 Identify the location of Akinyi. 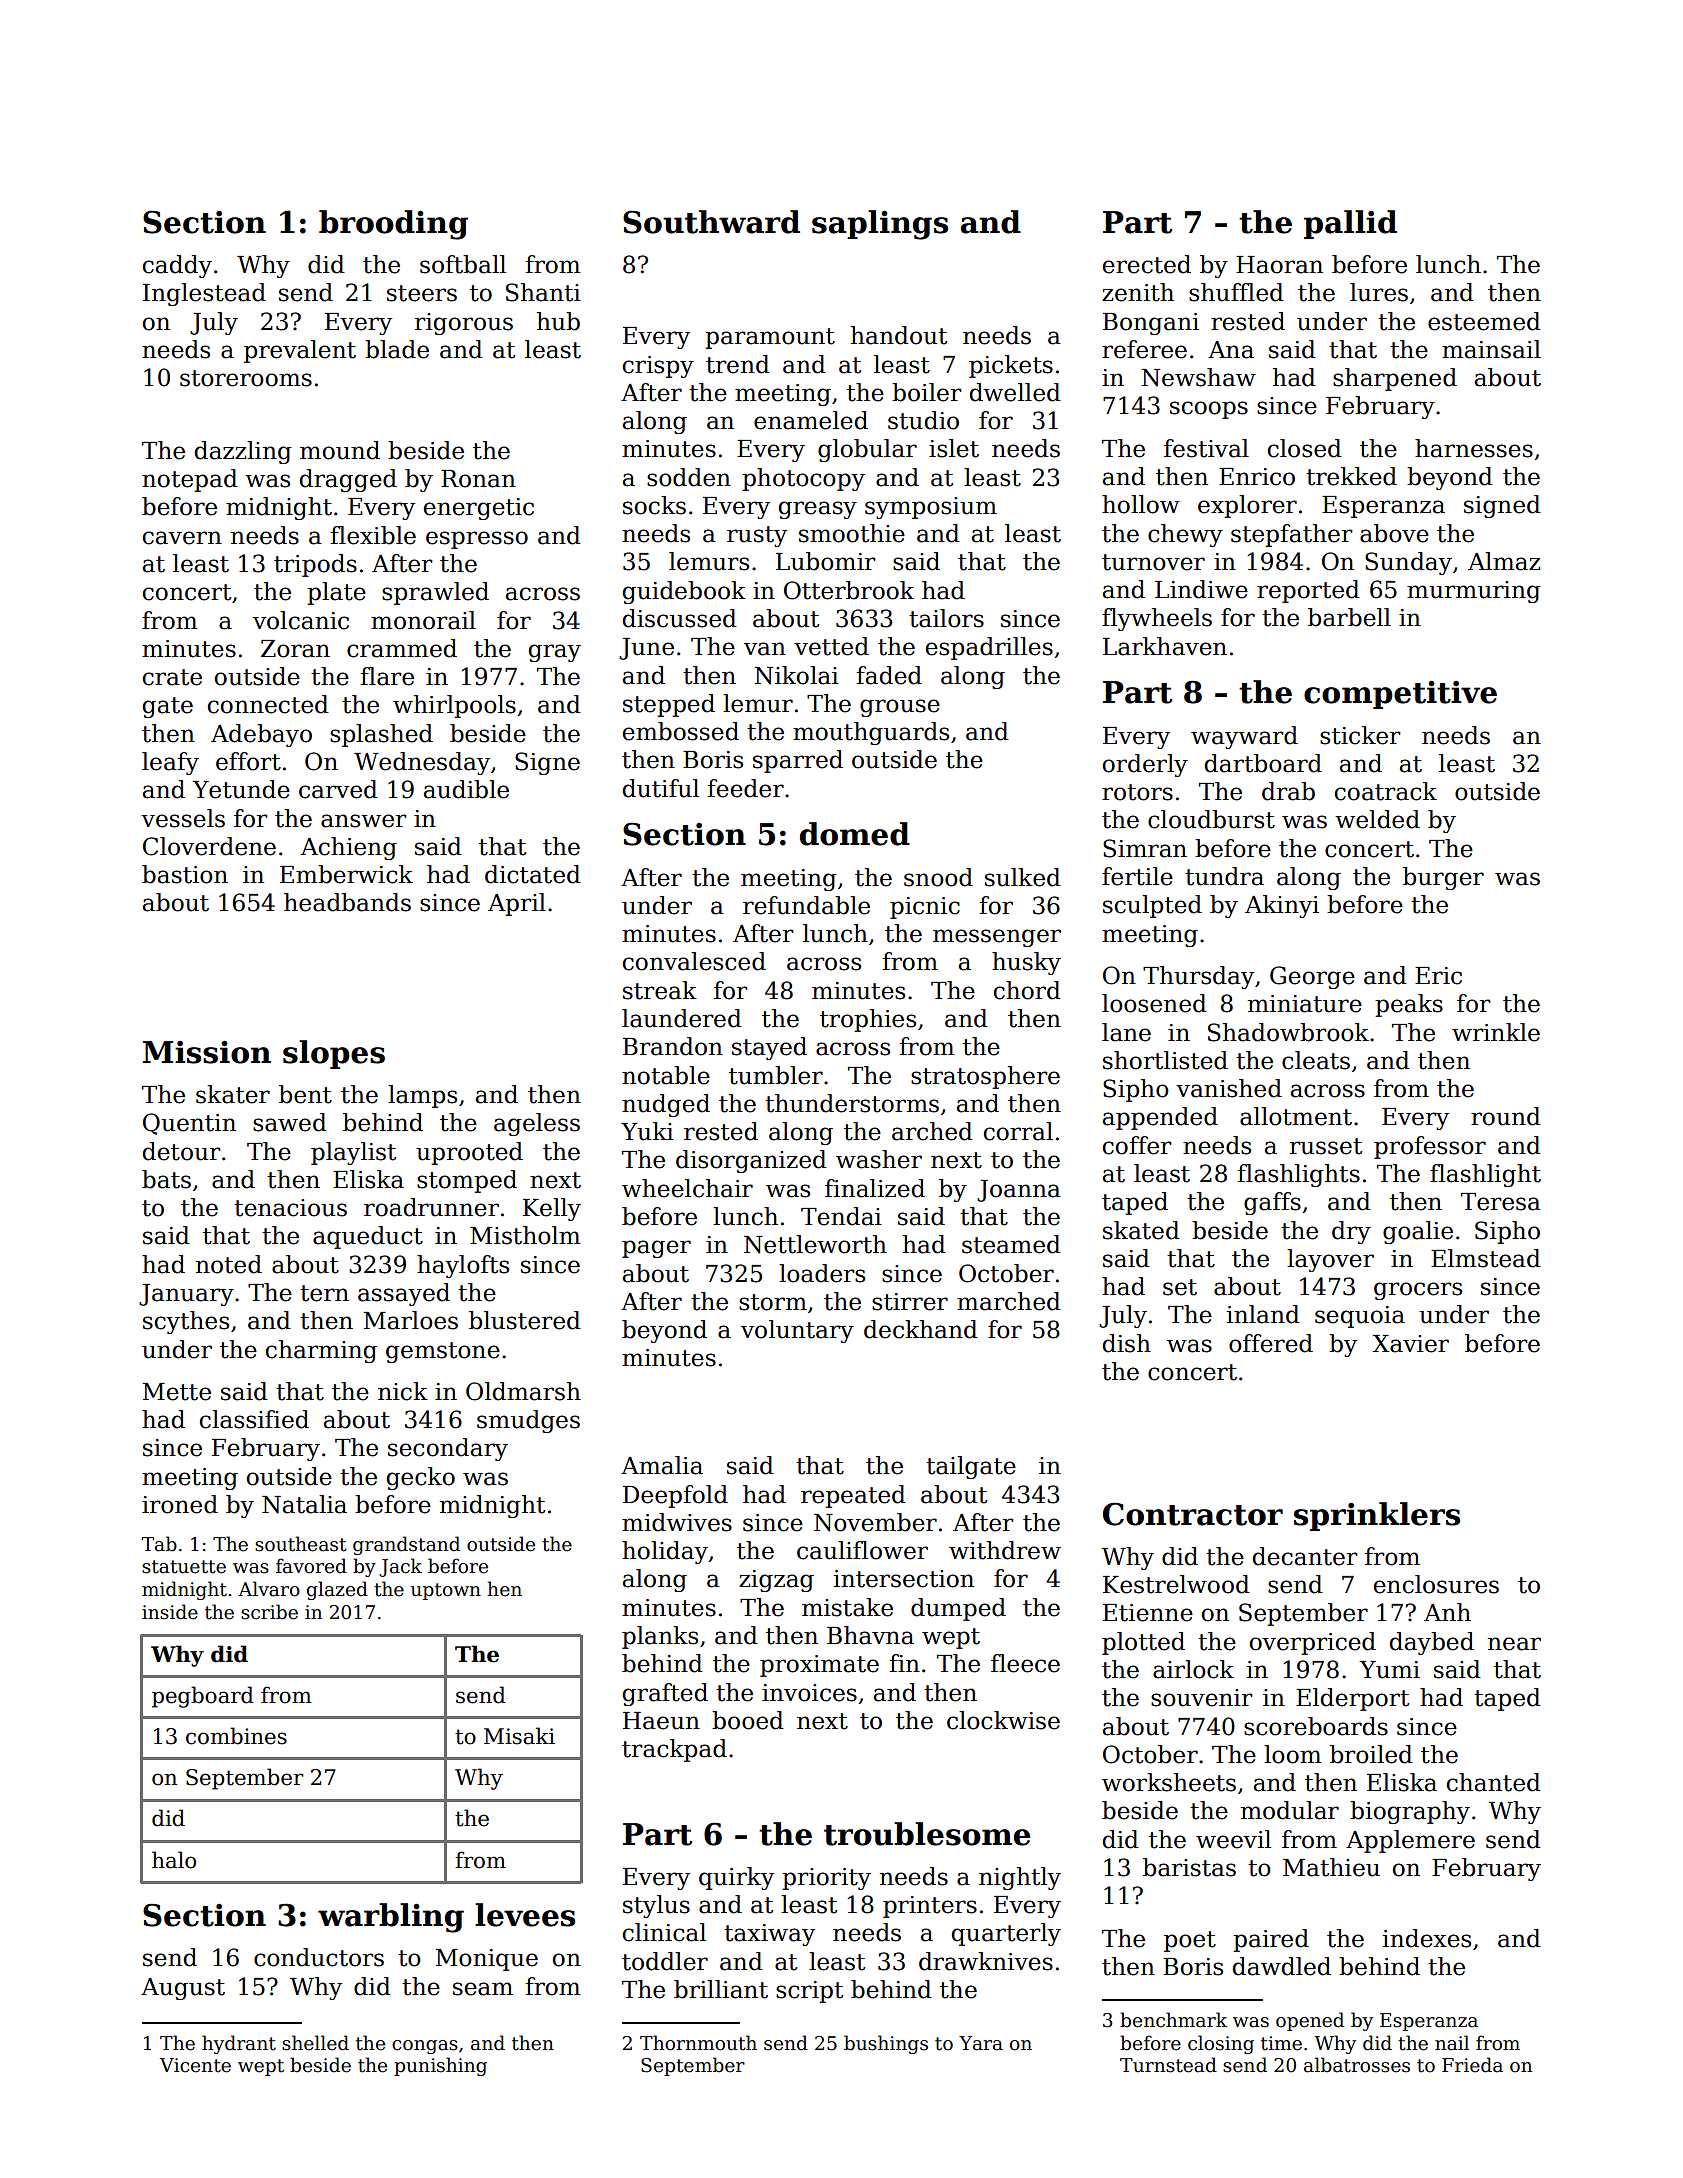
(1282, 906).
